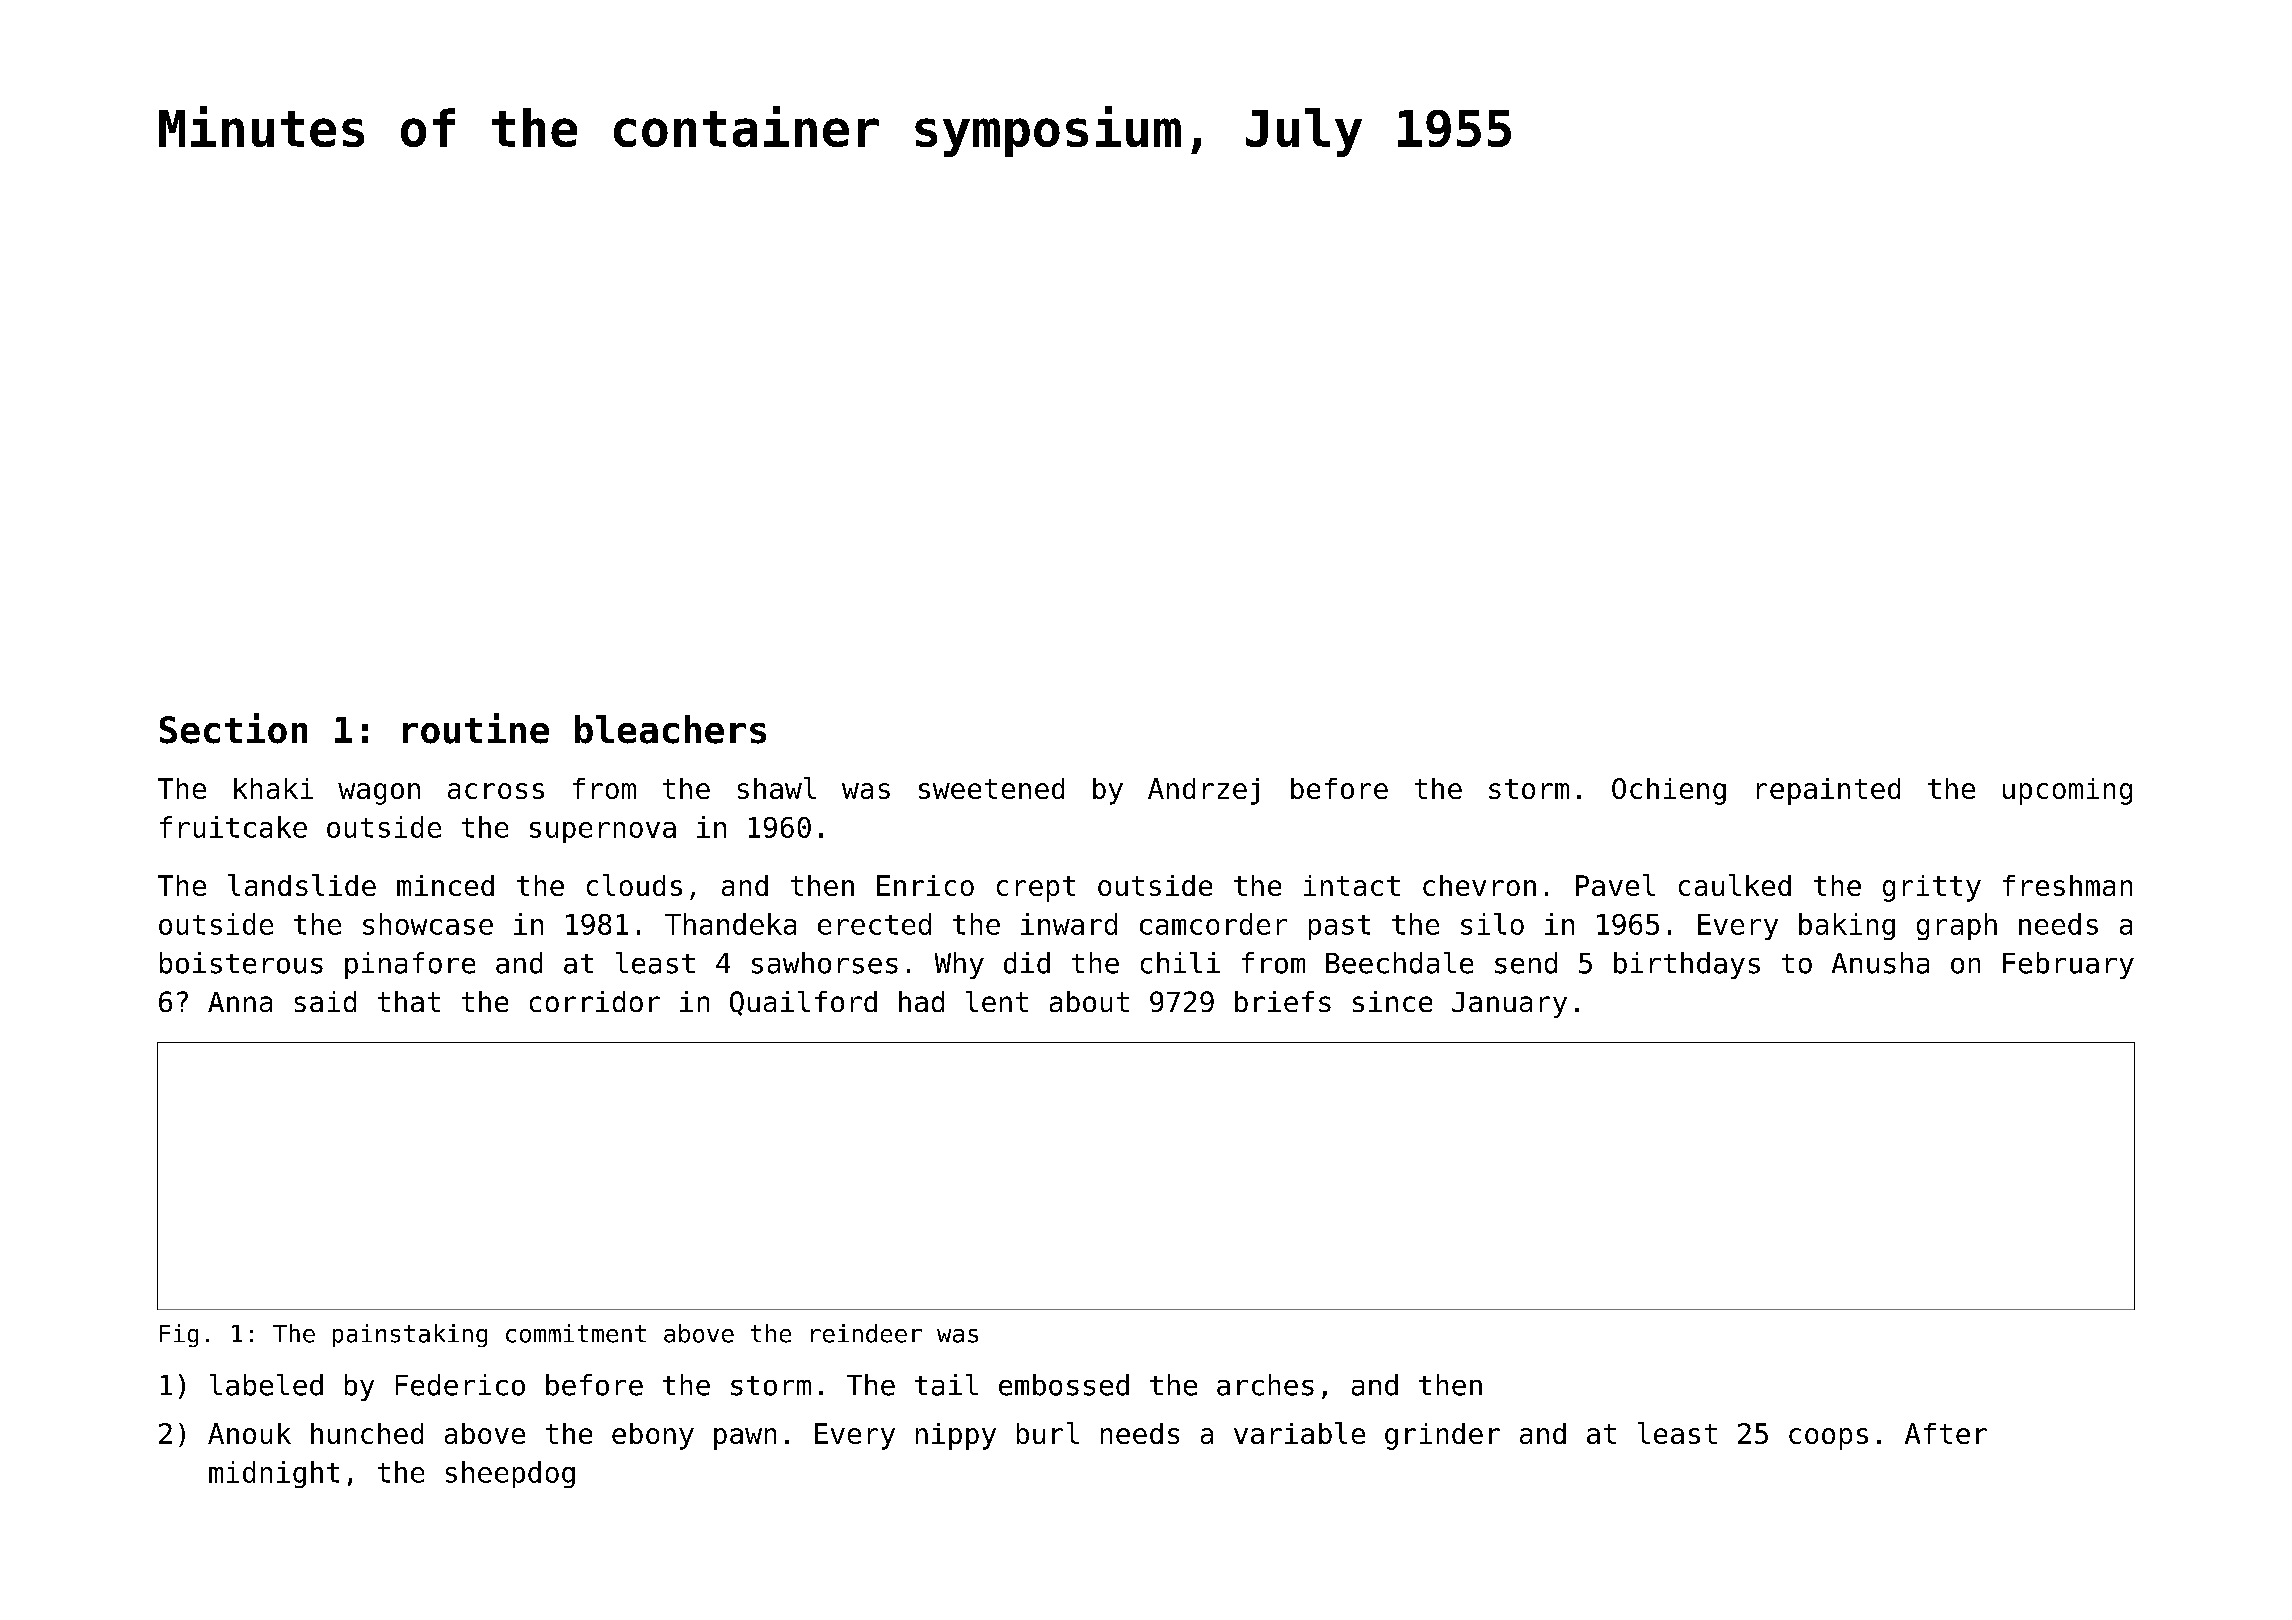 The width and height of the screenshot is (2292, 1620). Describe the element at coordinates (1265, 1385) in the screenshot. I see `arches` at that location.
